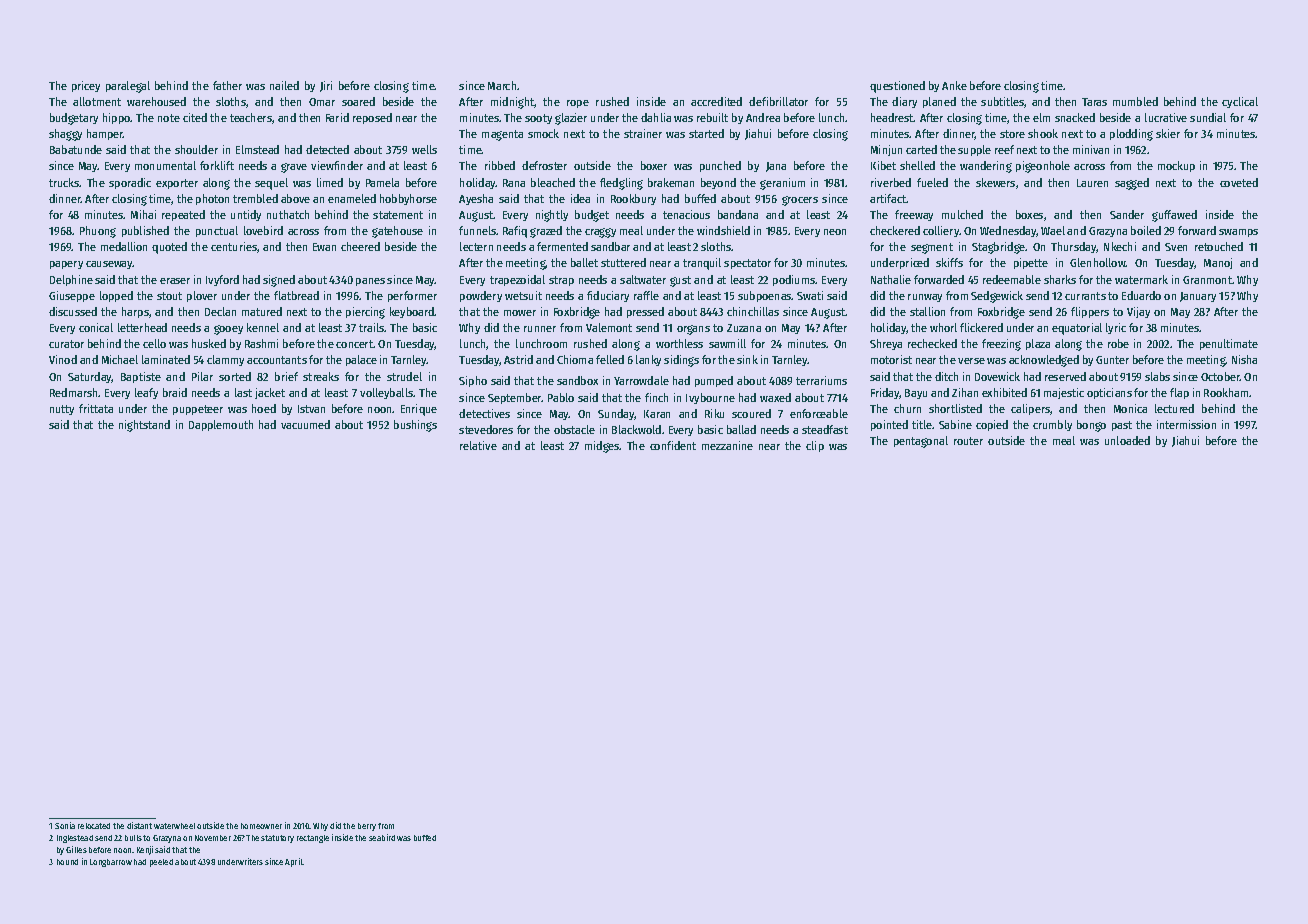  I want to click on clip, so click(815, 446).
